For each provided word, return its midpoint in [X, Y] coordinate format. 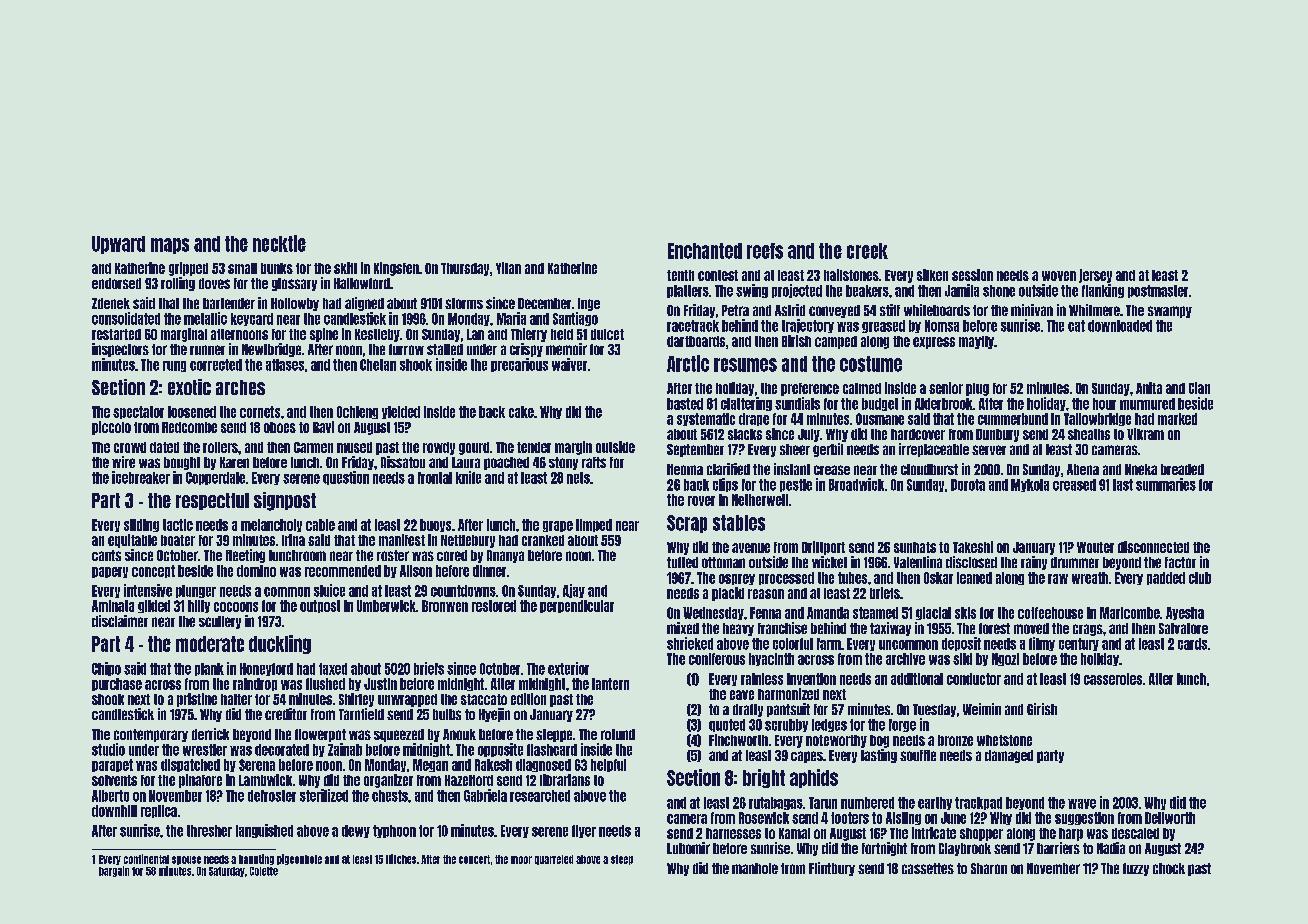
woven [1059, 276]
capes [807, 757]
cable [320, 525]
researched [540, 796]
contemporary [151, 735]
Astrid [790, 310]
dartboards [696, 341]
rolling [178, 284]
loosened [192, 412]
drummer [1075, 562]
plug [977, 389]
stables [739, 523]
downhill [114, 811]
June [953, 818]
